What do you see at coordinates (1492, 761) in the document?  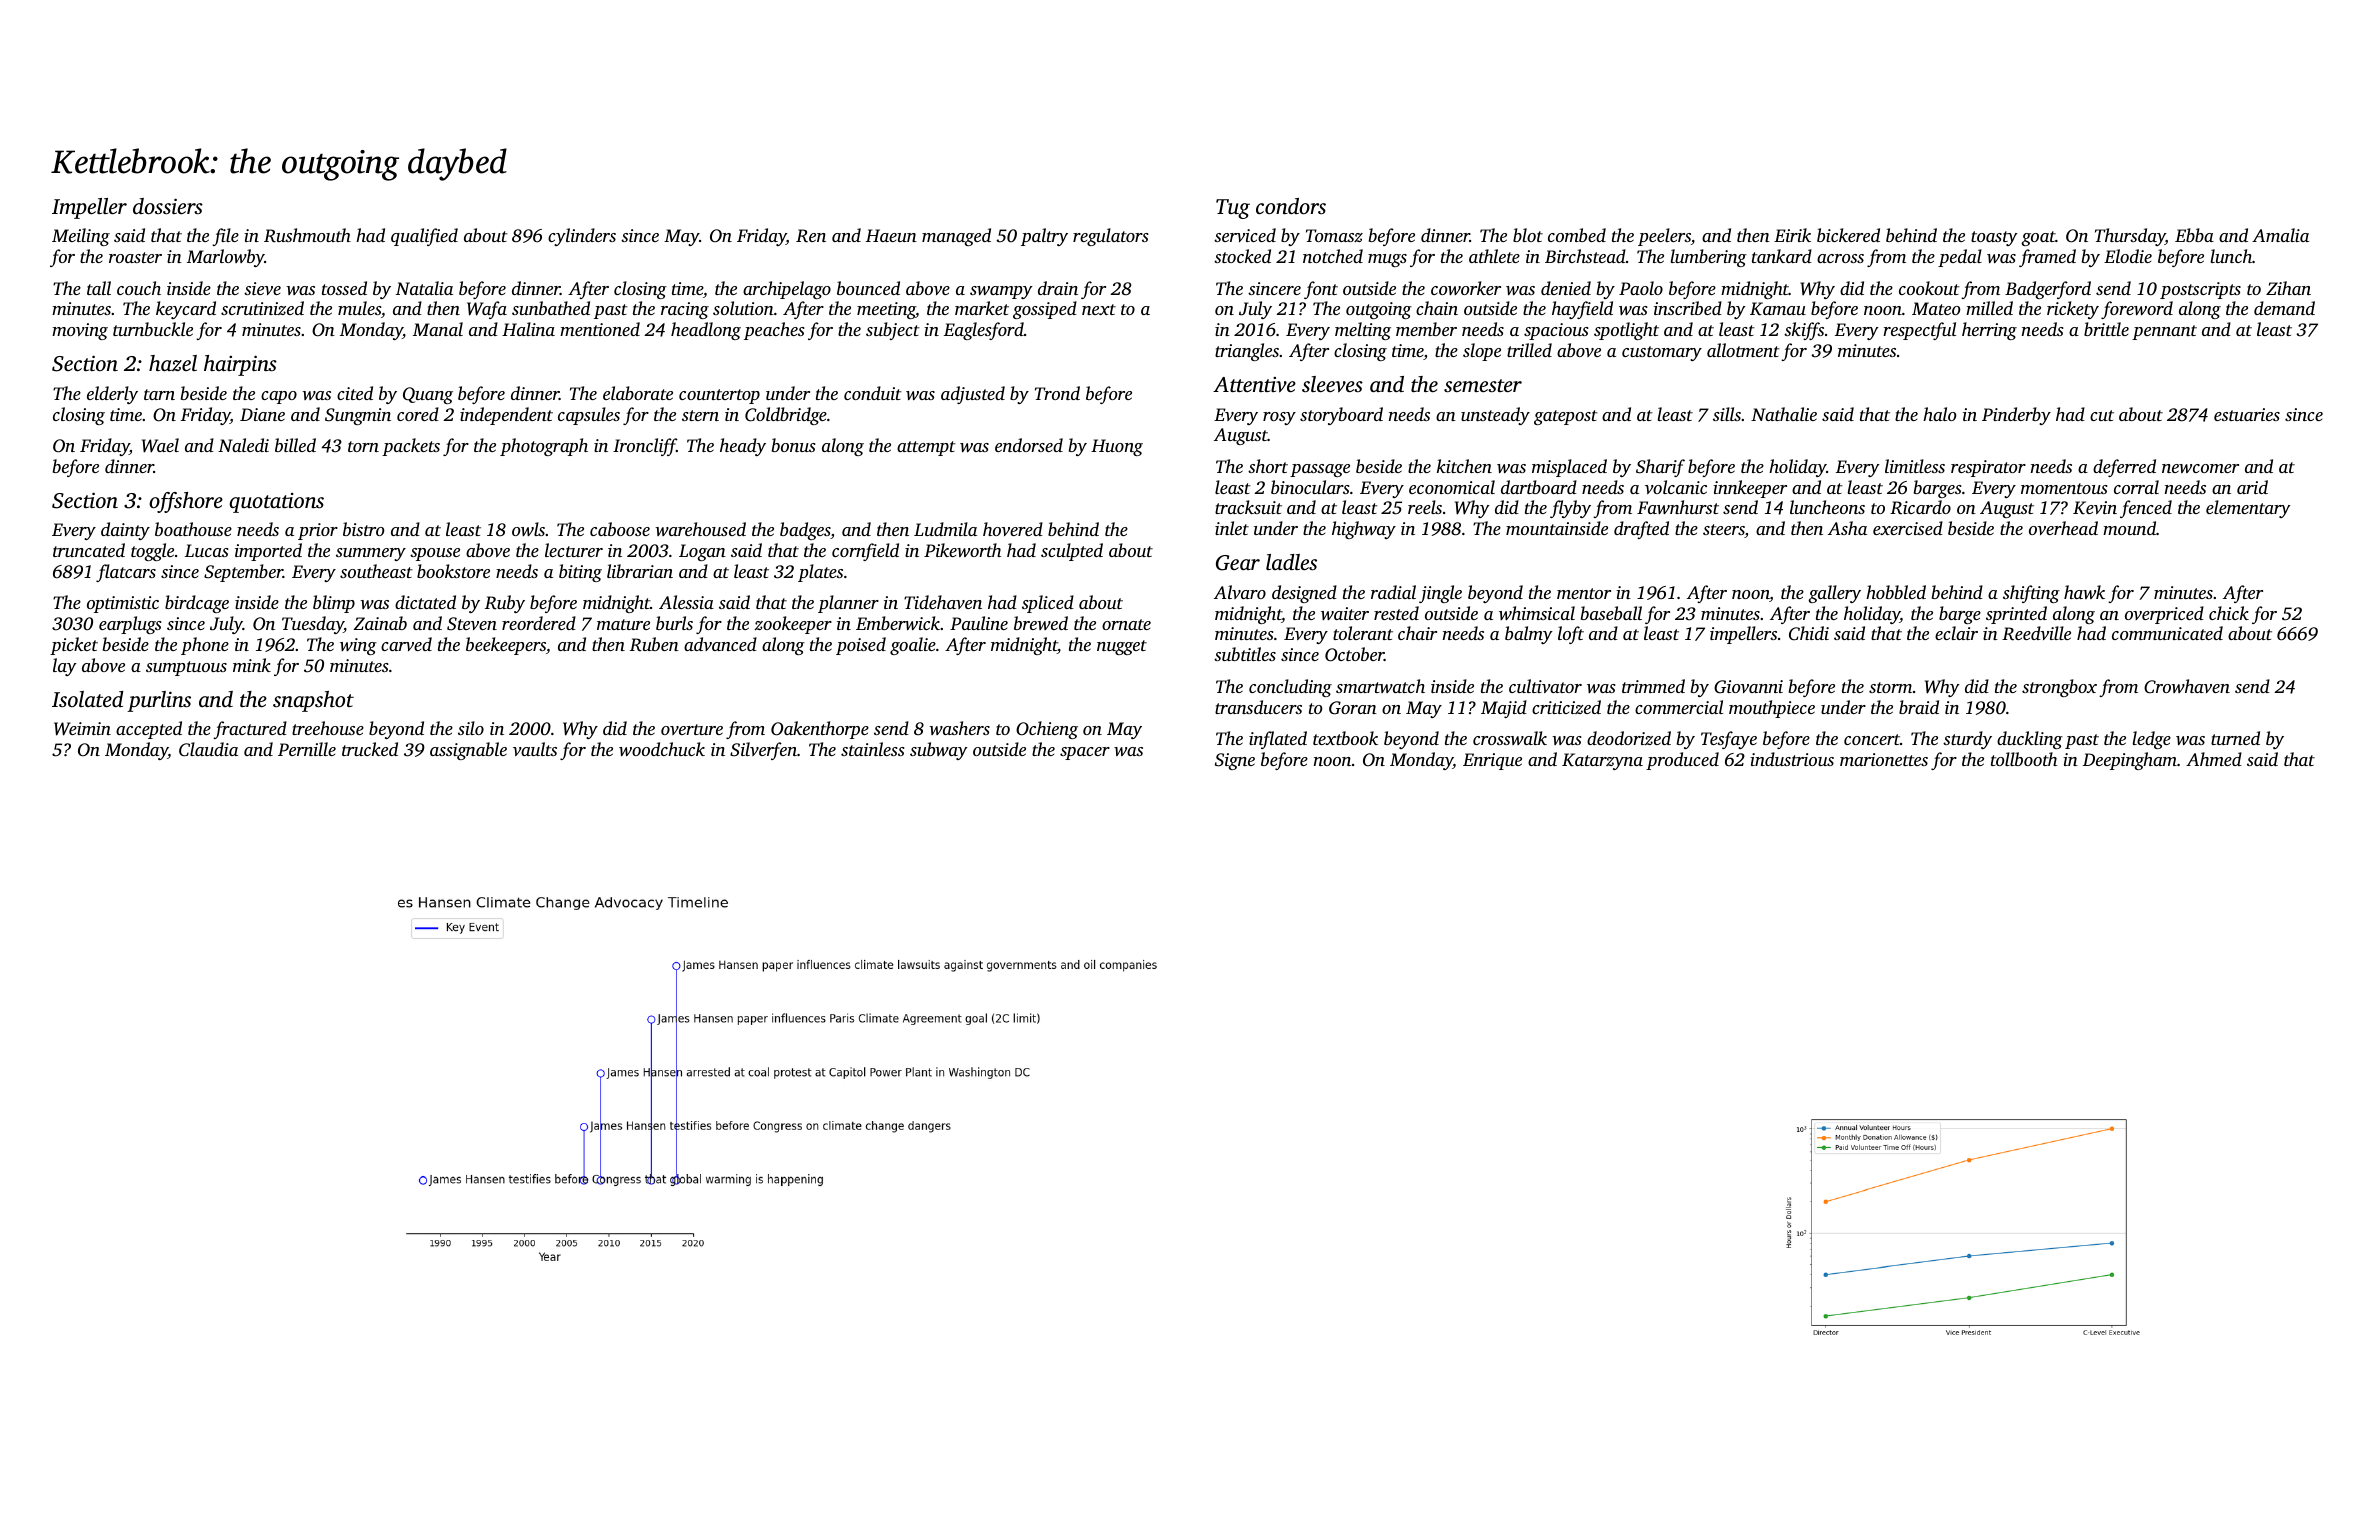 I see `Enrique` at bounding box center [1492, 761].
